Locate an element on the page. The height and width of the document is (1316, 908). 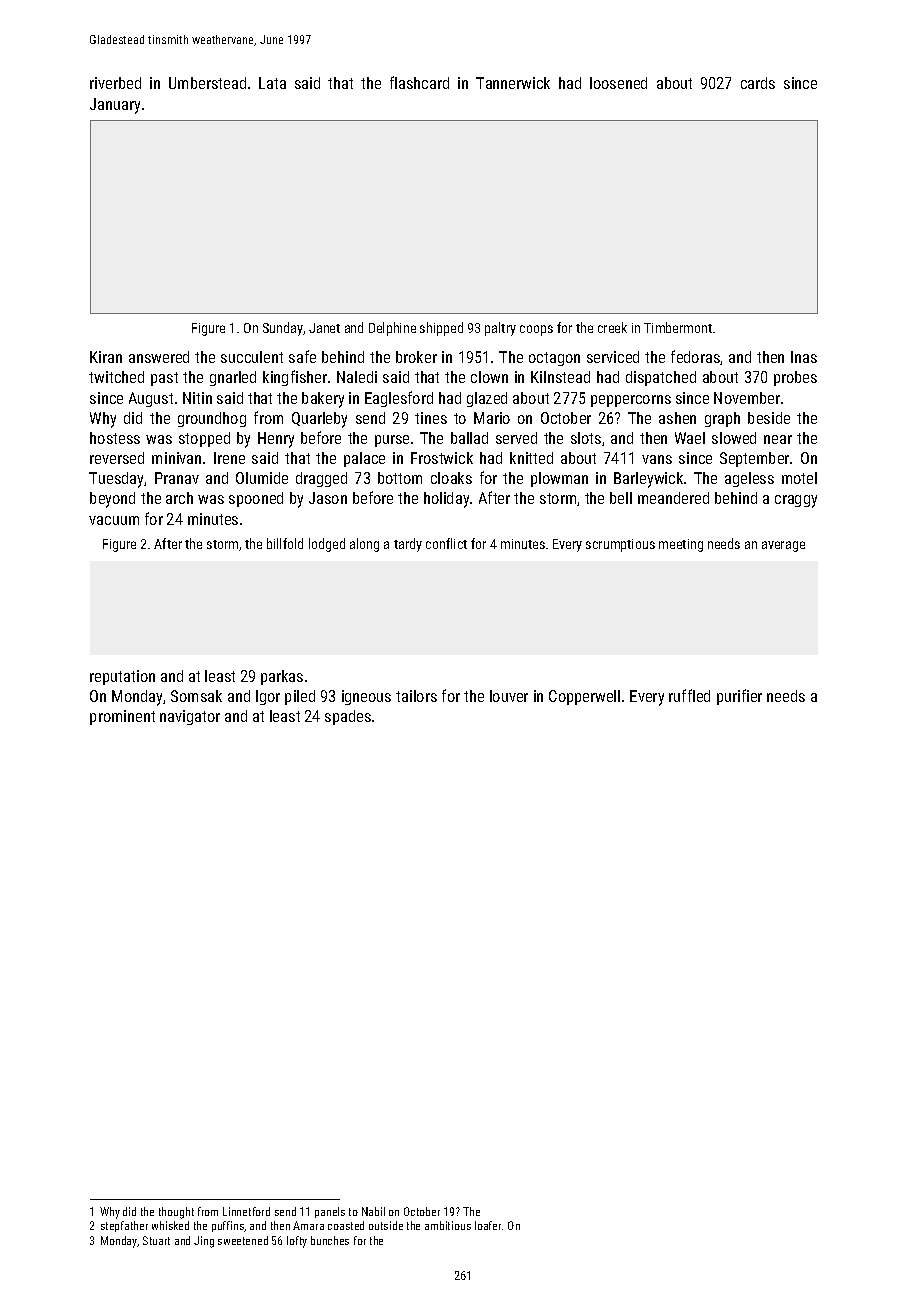
conflict is located at coordinates (446, 543).
